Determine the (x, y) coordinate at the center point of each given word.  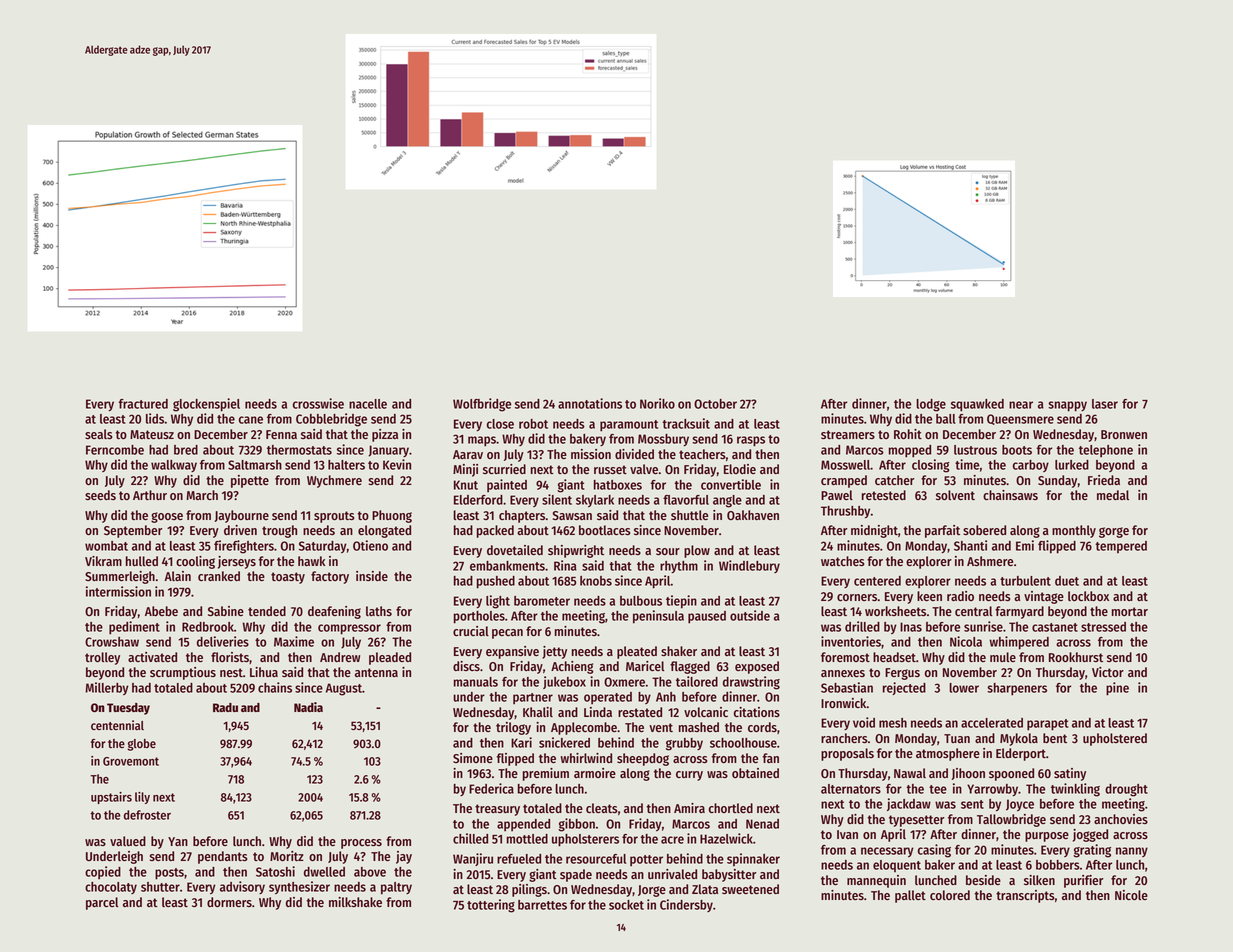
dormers (229, 902)
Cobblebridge (331, 420)
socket (626, 905)
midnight (874, 531)
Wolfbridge (482, 405)
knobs (596, 581)
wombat (106, 546)
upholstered (1115, 739)
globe (141, 745)
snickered (564, 742)
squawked (977, 405)
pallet (910, 896)
